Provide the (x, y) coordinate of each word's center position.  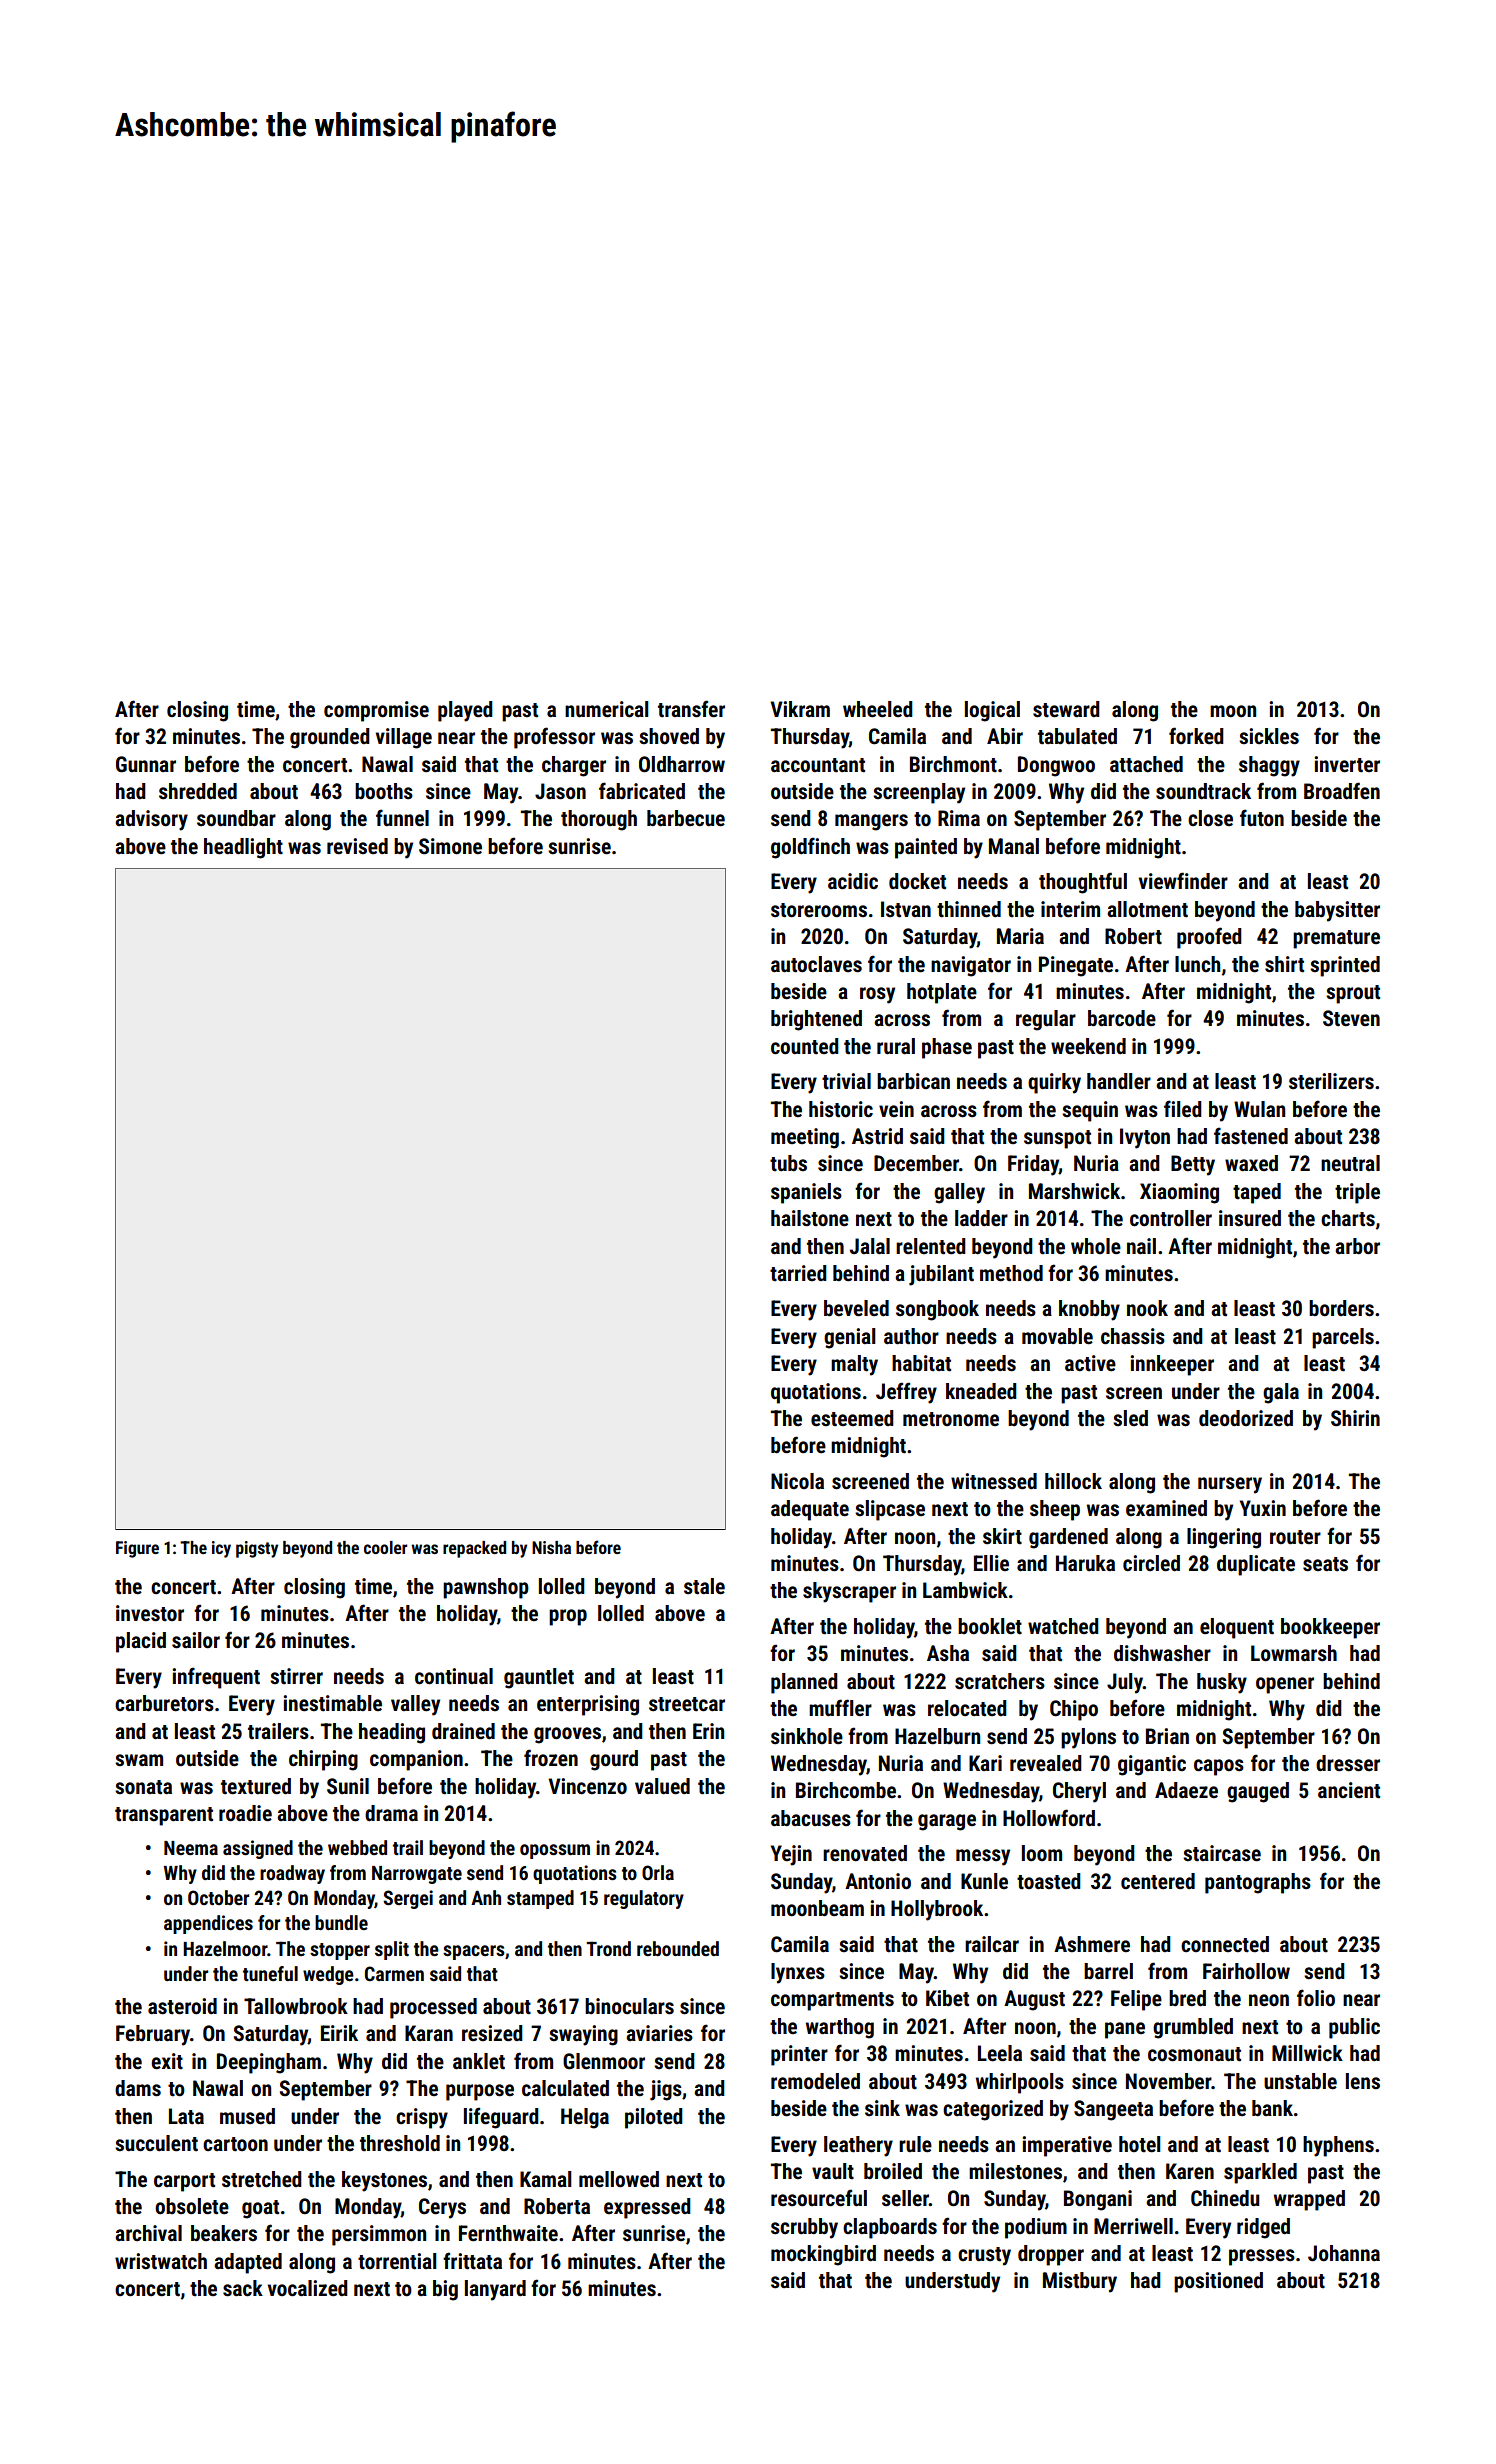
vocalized (308, 2288)
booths (384, 791)
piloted (654, 2118)
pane (1125, 2030)
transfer (691, 709)
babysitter (1337, 911)
